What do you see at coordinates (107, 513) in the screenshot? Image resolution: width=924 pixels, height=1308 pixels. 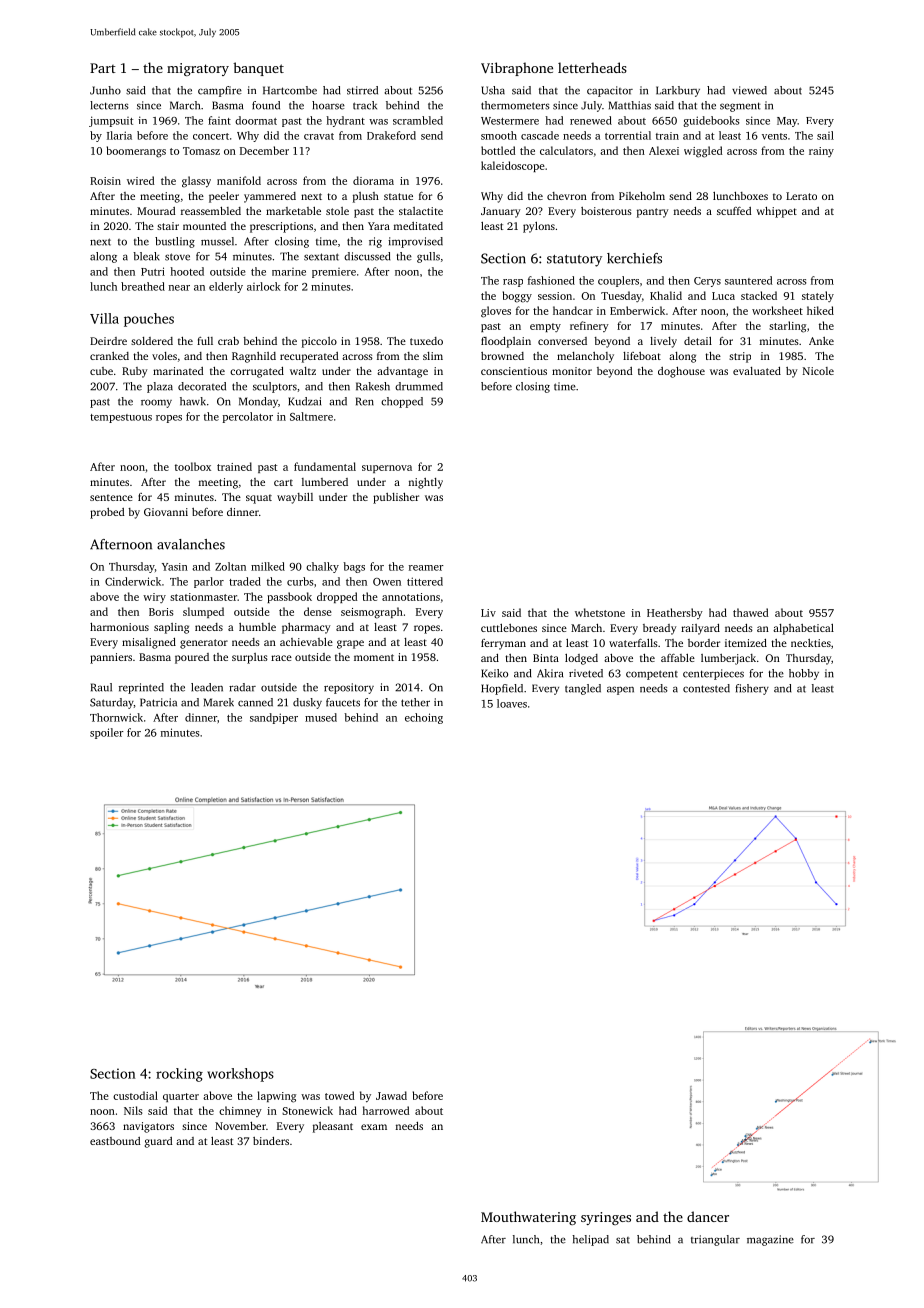 I see `probed` at bounding box center [107, 513].
